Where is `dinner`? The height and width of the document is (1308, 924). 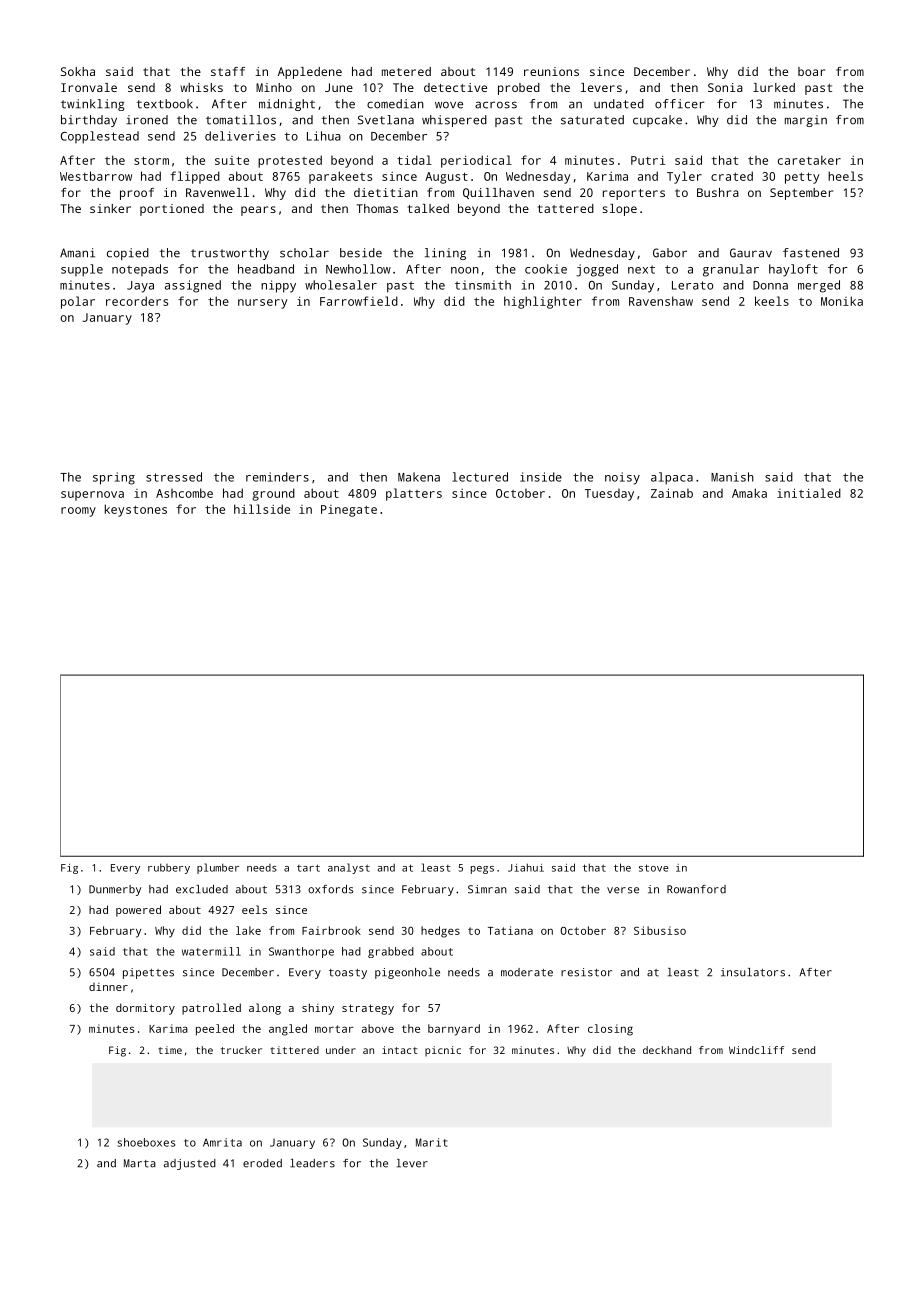 dinner is located at coordinates (108, 987).
